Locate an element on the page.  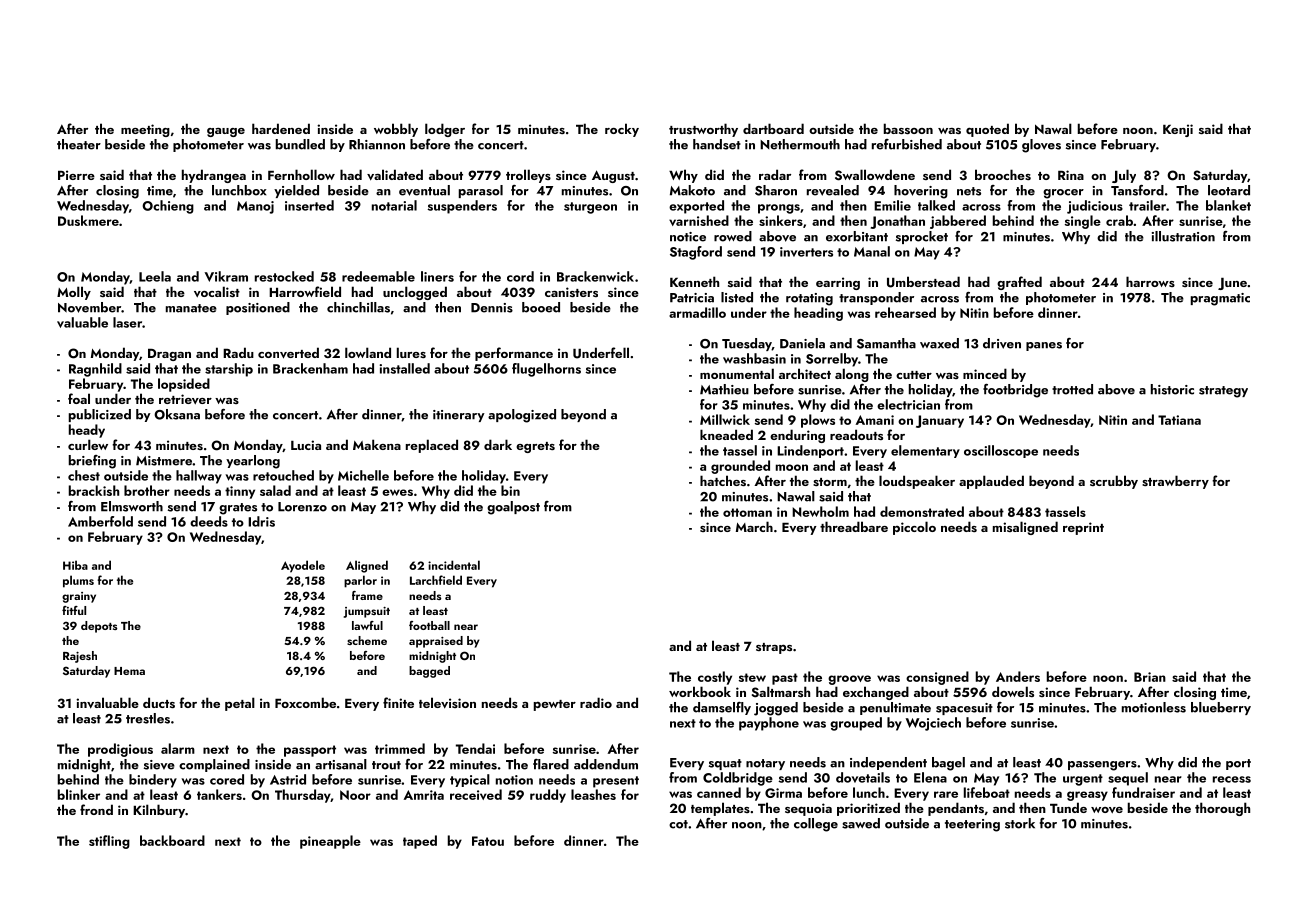
Vikram is located at coordinates (226, 276).
